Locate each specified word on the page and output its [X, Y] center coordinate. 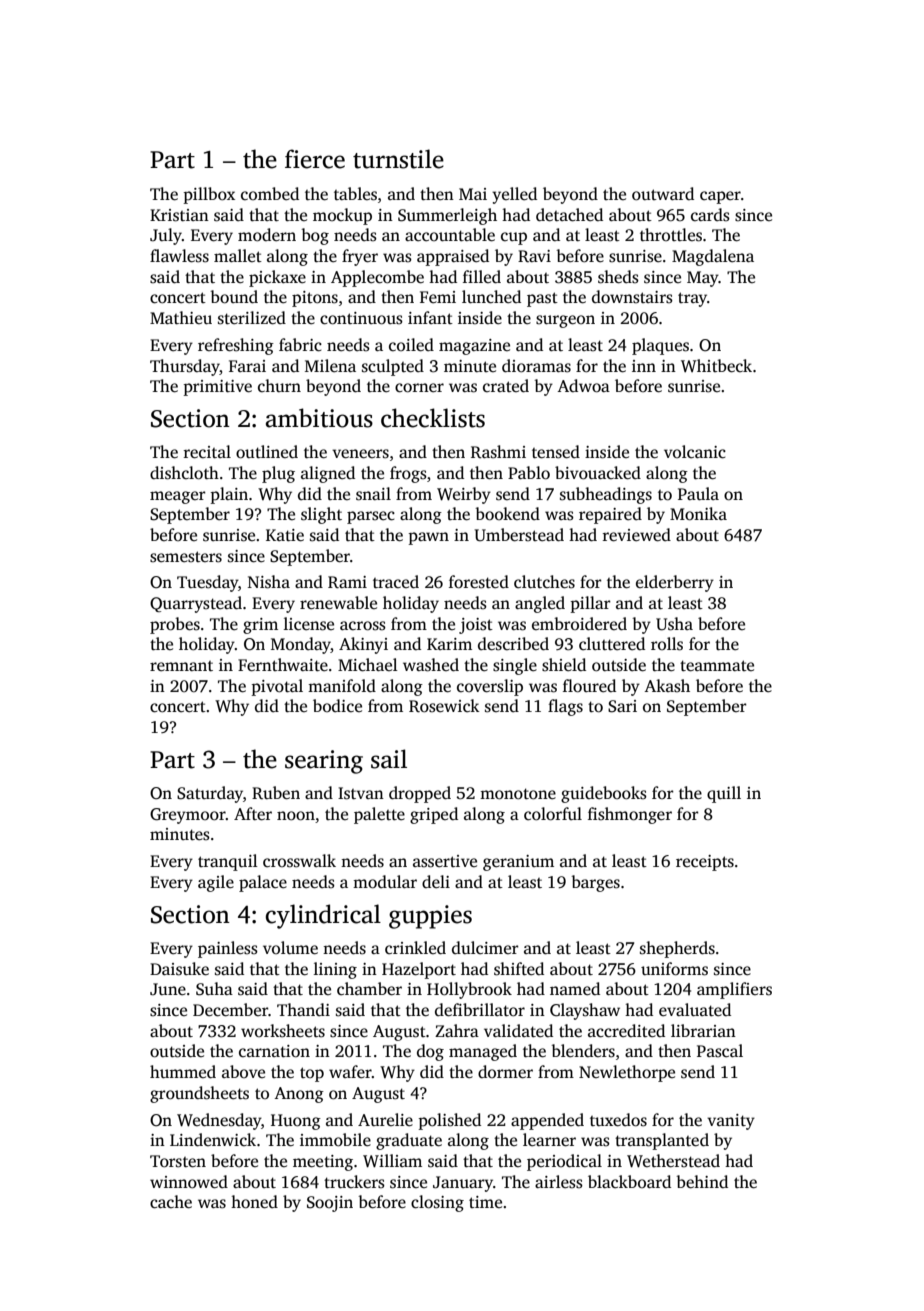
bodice [337, 705]
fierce [315, 159]
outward [663, 194]
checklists [433, 418]
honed [254, 1202]
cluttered [612, 644]
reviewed [637, 535]
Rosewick [444, 706]
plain [229, 495]
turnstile [398, 159]
